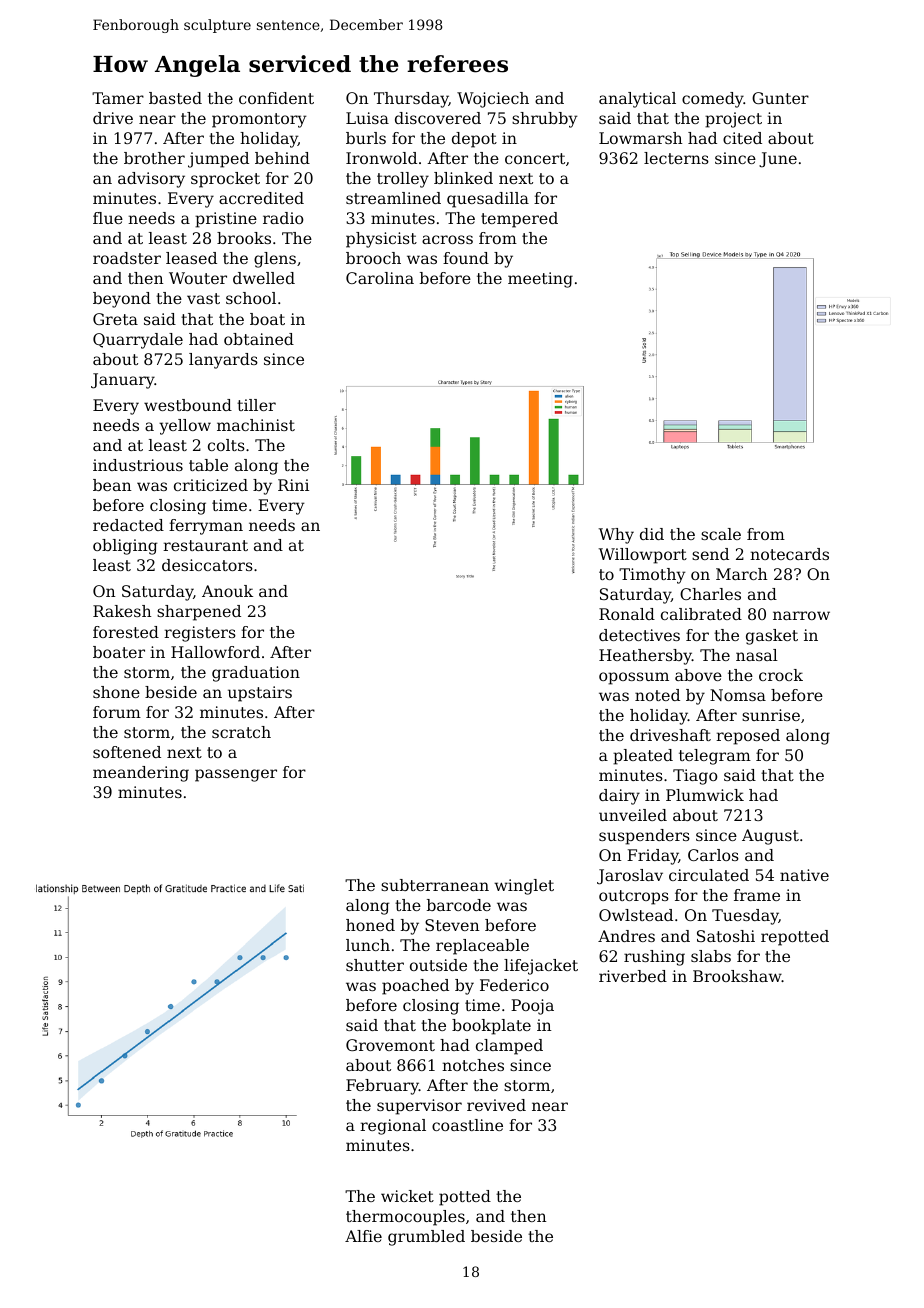 The height and width of the document is (1308, 924). Describe the element at coordinates (711, 956) in the document. I see `slabs` at that location.
